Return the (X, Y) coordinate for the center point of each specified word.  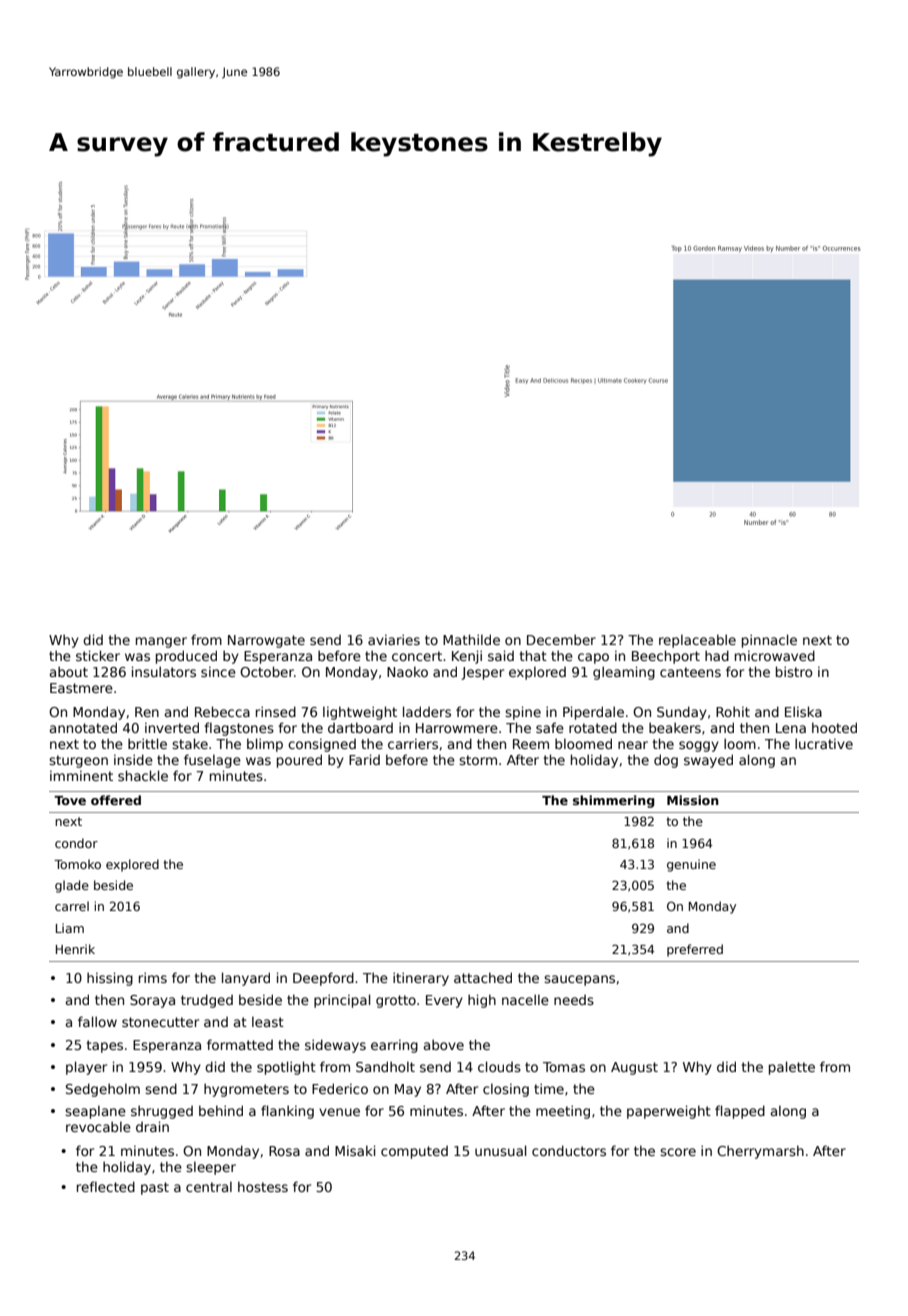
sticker (98, 655)
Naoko (407, 671)
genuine (691, 865)
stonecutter (160, 1022)
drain (152, 1126)
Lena (791, 728)
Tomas (564, 1067)
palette (792, 1068)
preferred (695, 950)
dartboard (360, 727)
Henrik (75, 949)
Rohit (733, 711)
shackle (143, 775)
